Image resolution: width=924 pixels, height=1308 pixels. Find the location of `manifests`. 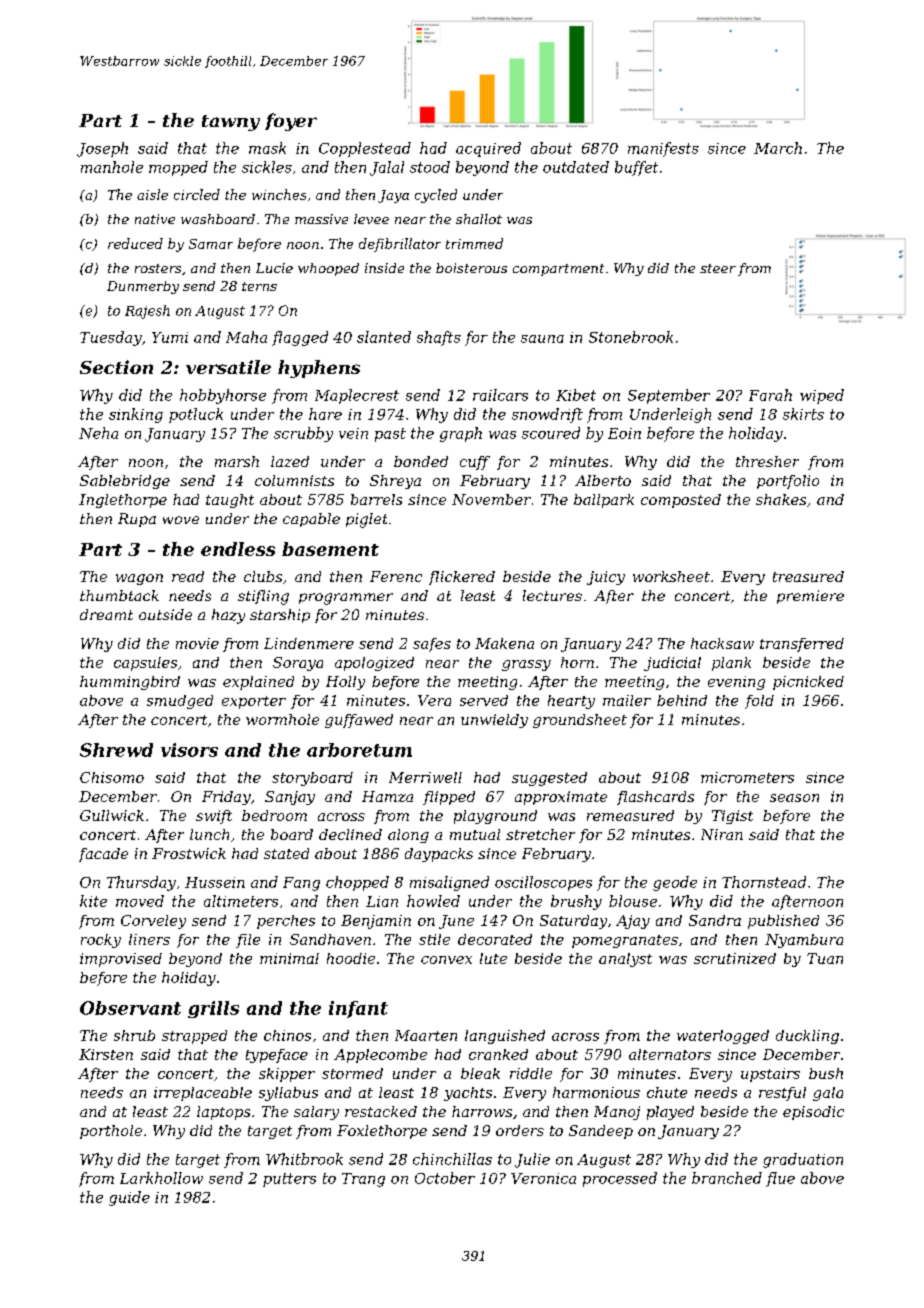

manifests is located at coordinates (663, 149).
